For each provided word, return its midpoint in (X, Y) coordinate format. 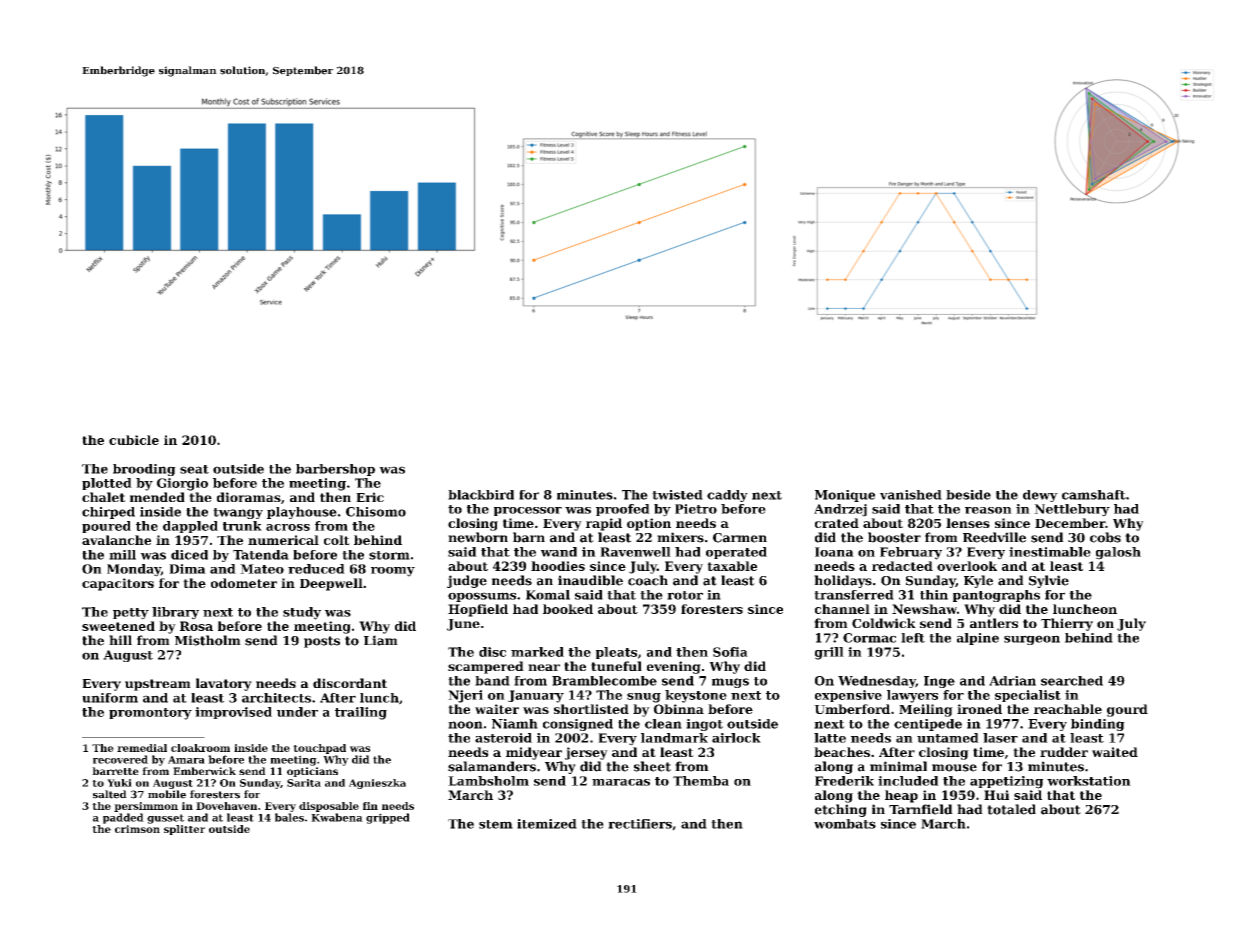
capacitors (118, 584)
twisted (677, 495)
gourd (1127, 710)
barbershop (335, 470)
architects (276, 698)
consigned (578, 725)
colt (337, 540)
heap (901, 796)
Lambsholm (488, 781)
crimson (137, 829)
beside (968, 495)
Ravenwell (635, 552)
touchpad (319, 749)
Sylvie (1049, 581)
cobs (1105, 537)
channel (842, 609)
